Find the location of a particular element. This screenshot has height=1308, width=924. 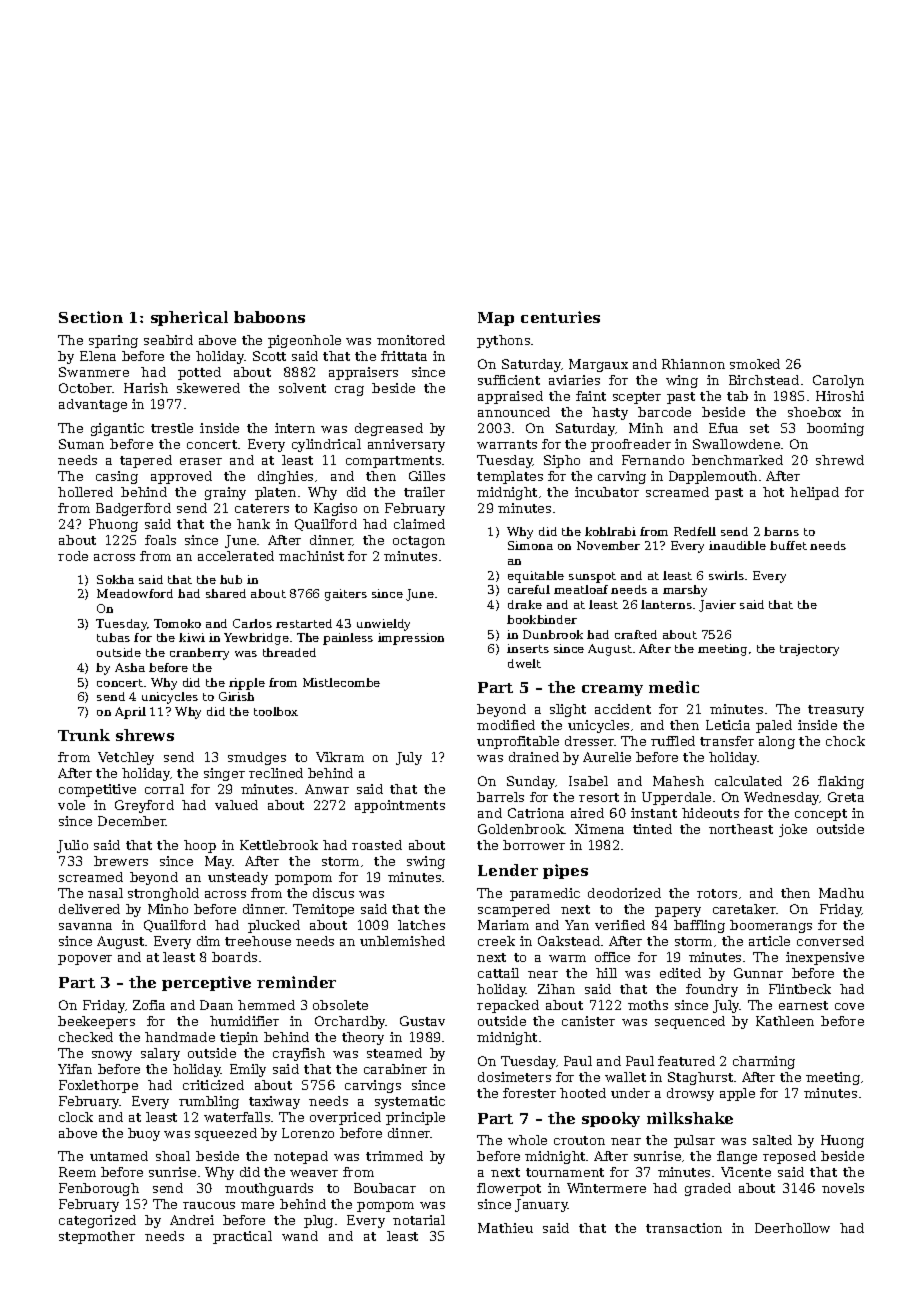

unprofitable is located at coordinates (518, 742).
